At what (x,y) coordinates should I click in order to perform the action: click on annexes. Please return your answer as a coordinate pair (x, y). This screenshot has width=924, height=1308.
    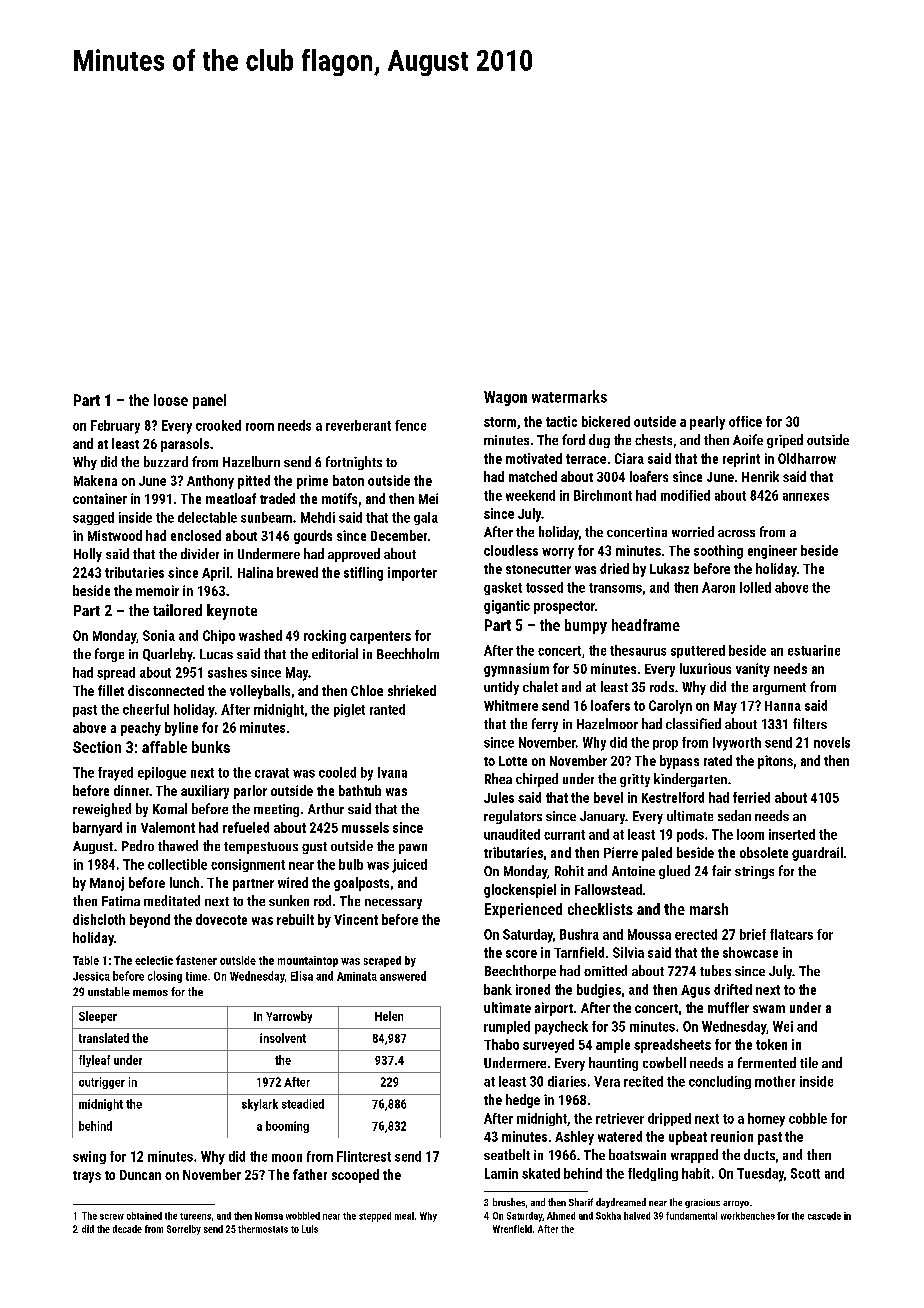
    Looking at the image, I should click on (806, 497).
